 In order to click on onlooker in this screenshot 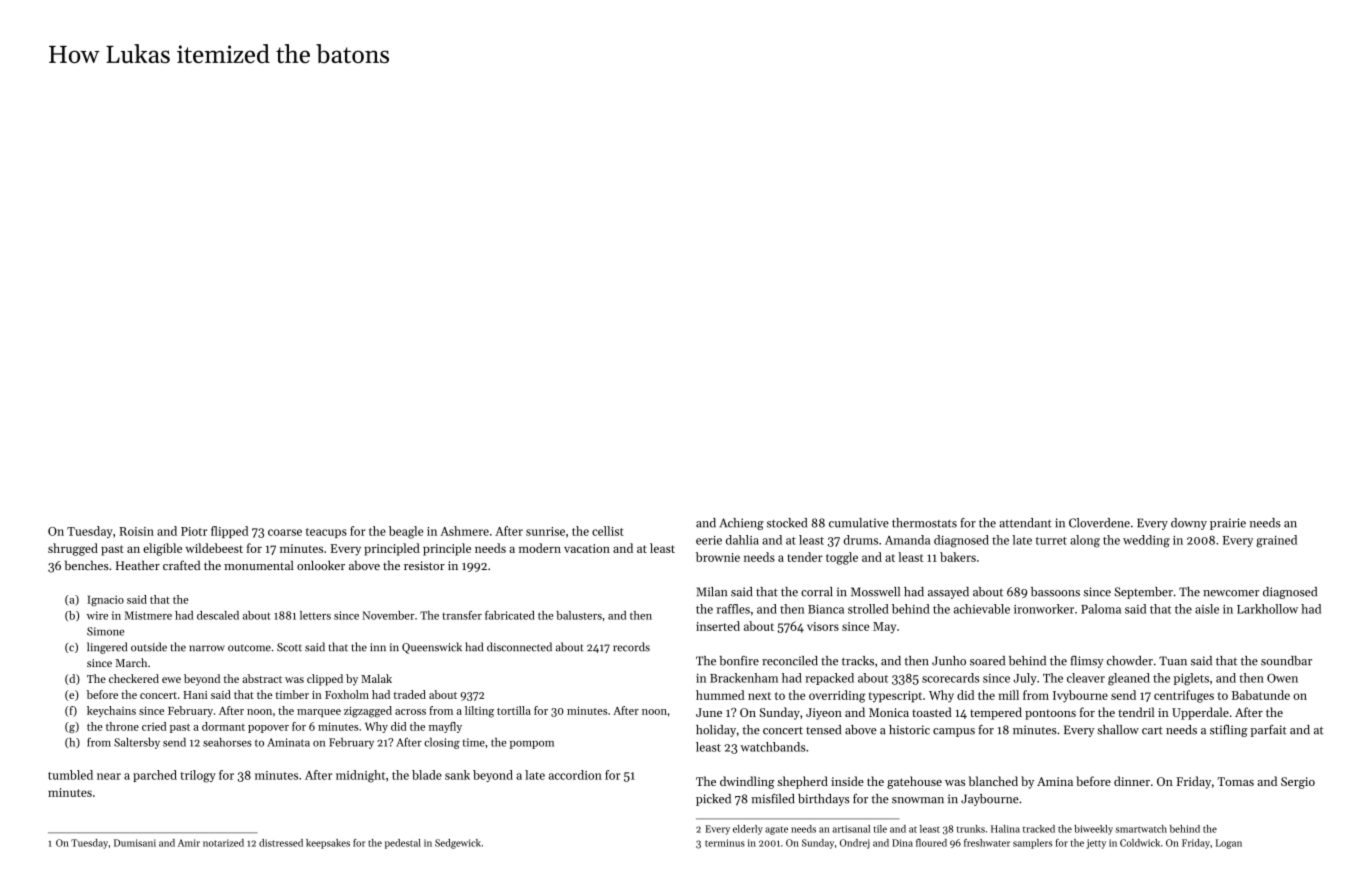, I will do `click(321, 565)`.
